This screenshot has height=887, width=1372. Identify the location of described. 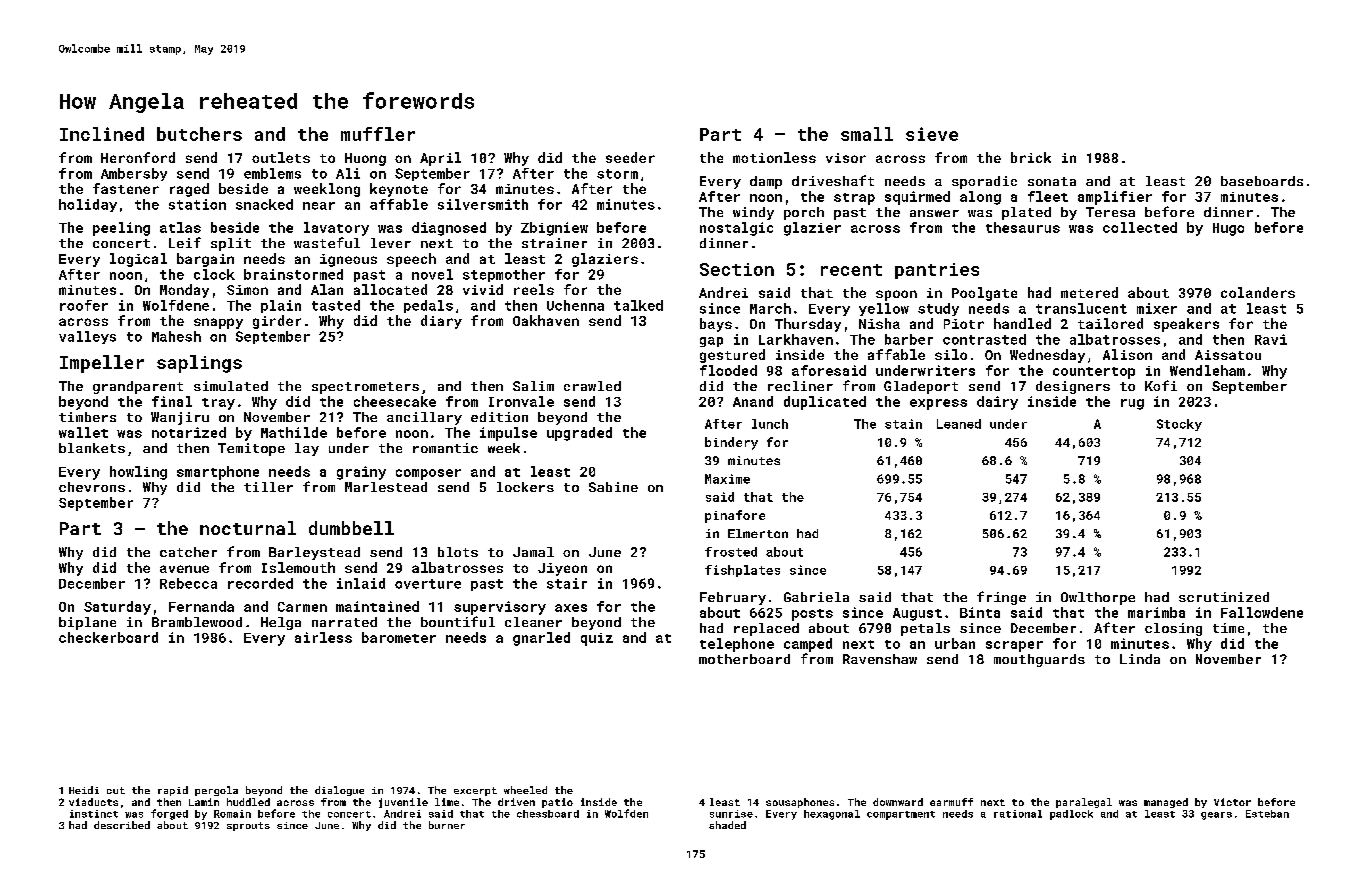
(122, 825).
